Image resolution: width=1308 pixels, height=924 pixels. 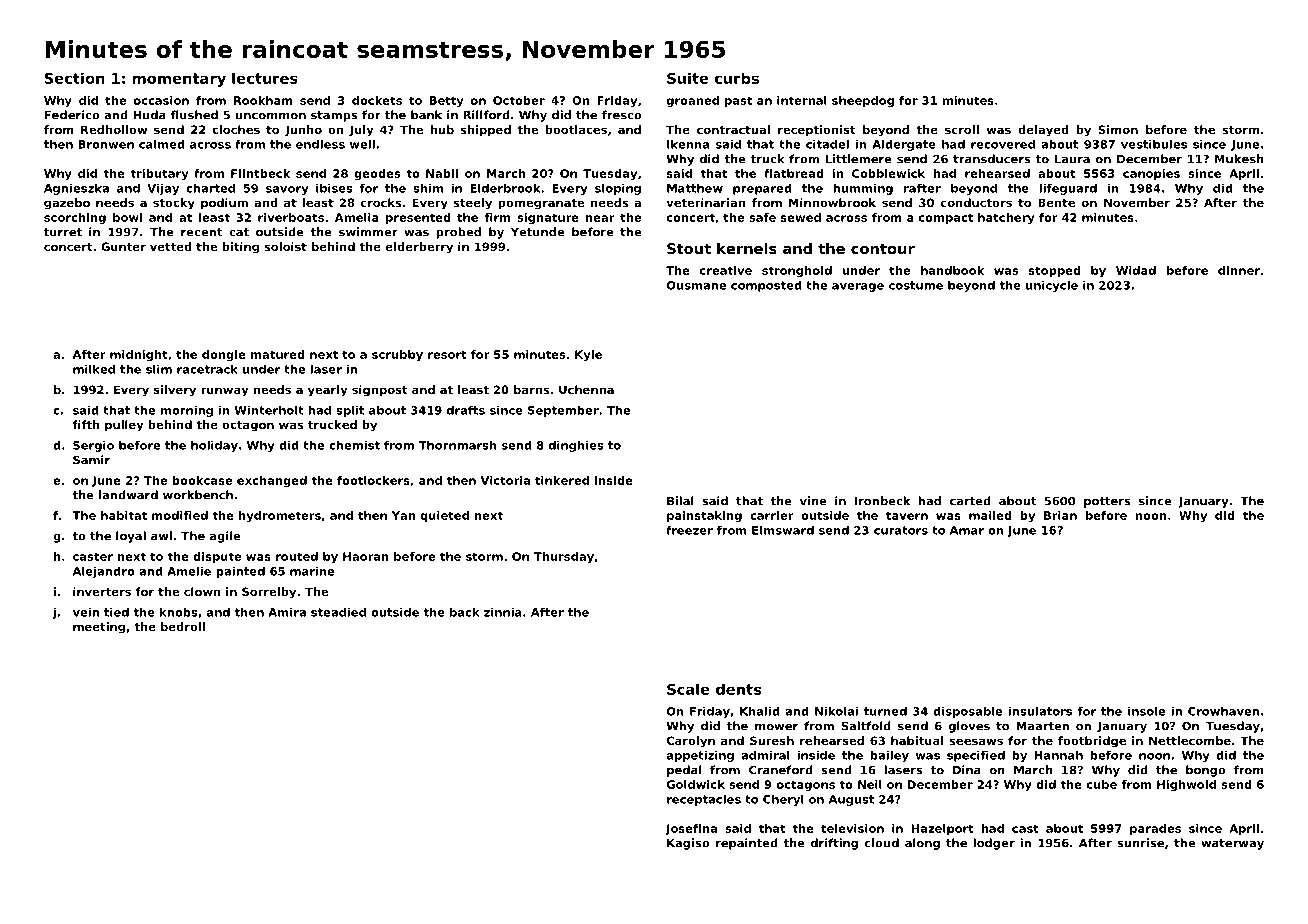 What do you see at coordinates (519, 100) in the image?
I see `October` at bounding box center [519, 100].
